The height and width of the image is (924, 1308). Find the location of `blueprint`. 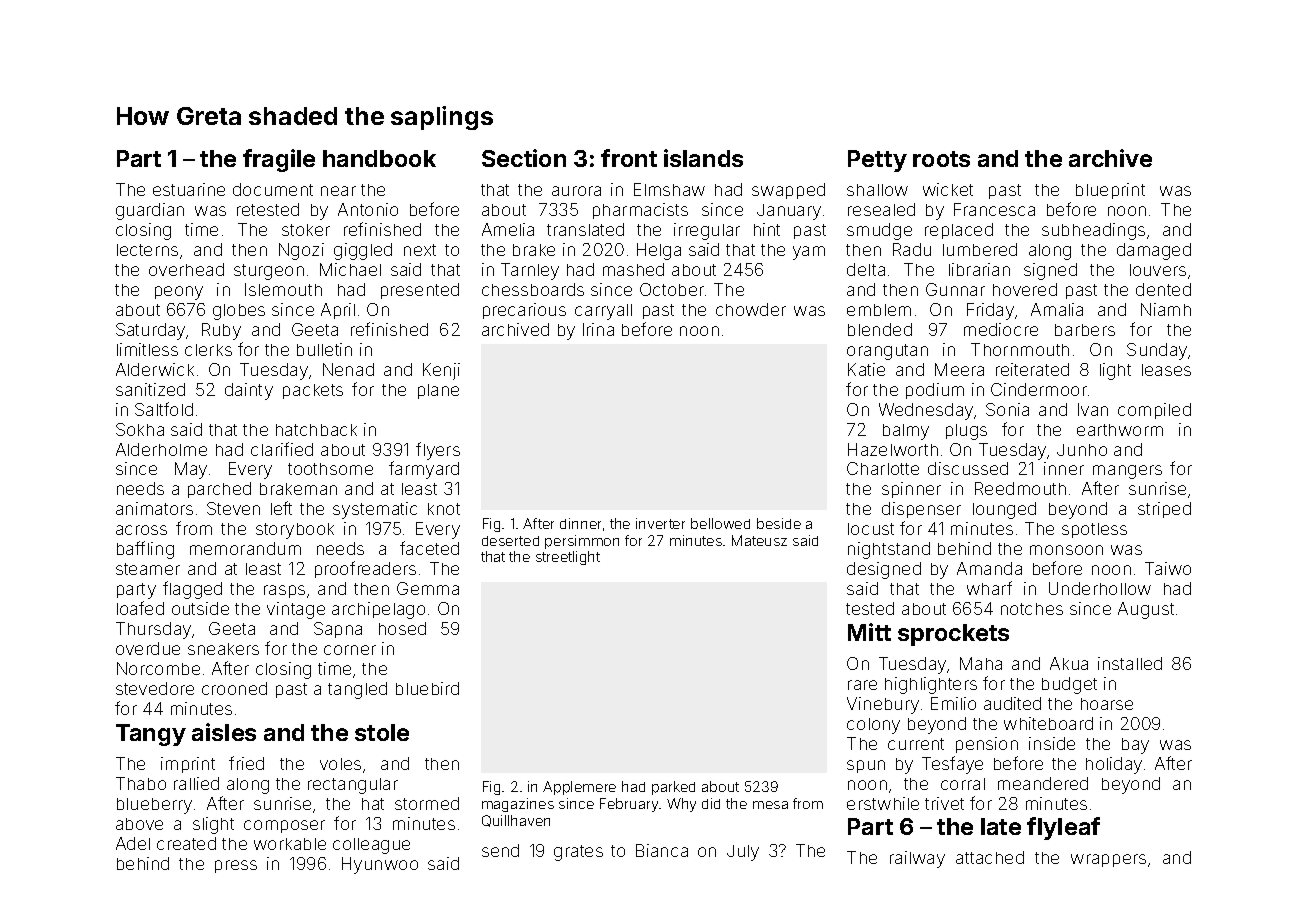

blueprint is located at coordinates (1110, 191).
